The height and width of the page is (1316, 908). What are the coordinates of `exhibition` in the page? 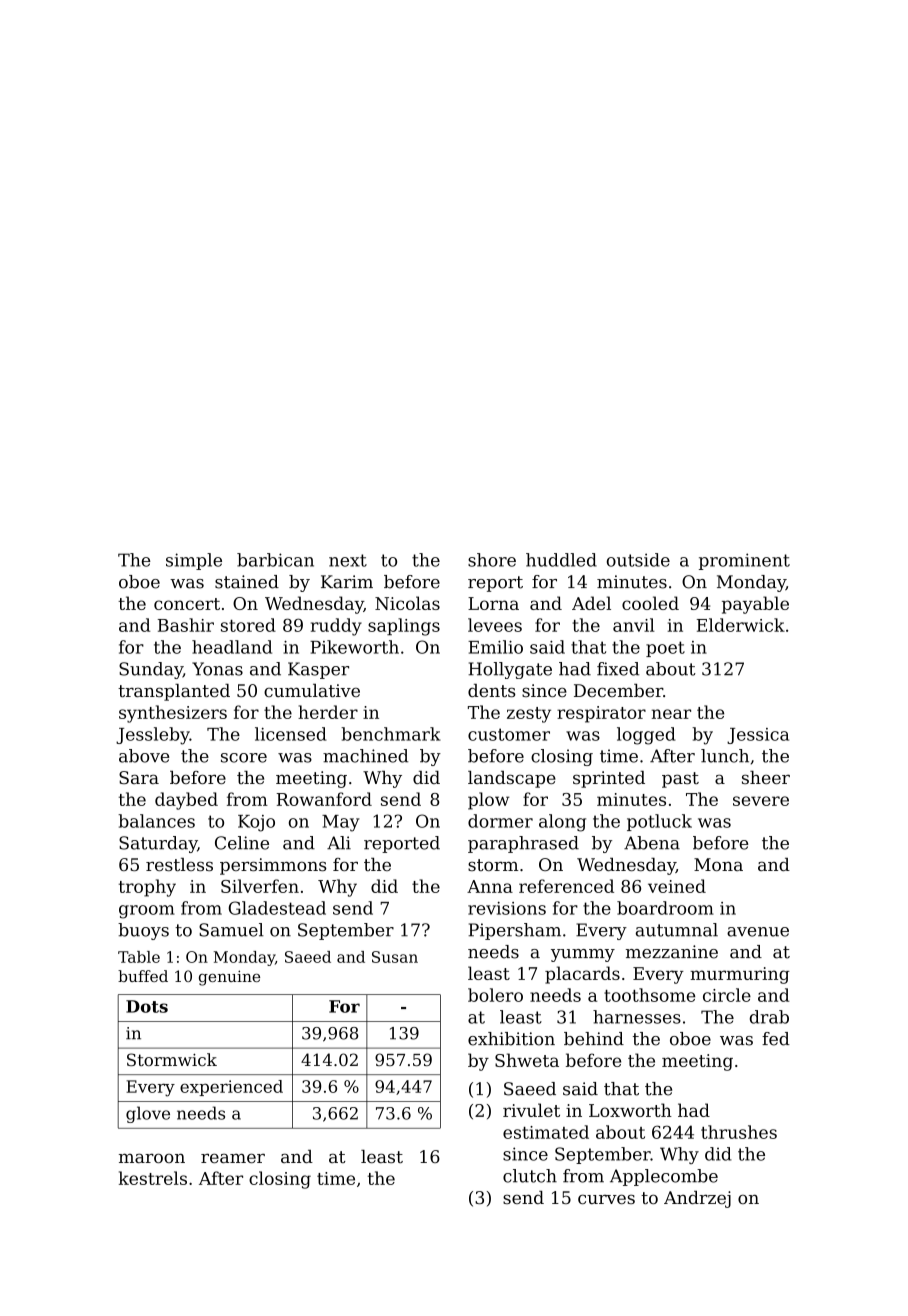 It's located at (511, 1039).
